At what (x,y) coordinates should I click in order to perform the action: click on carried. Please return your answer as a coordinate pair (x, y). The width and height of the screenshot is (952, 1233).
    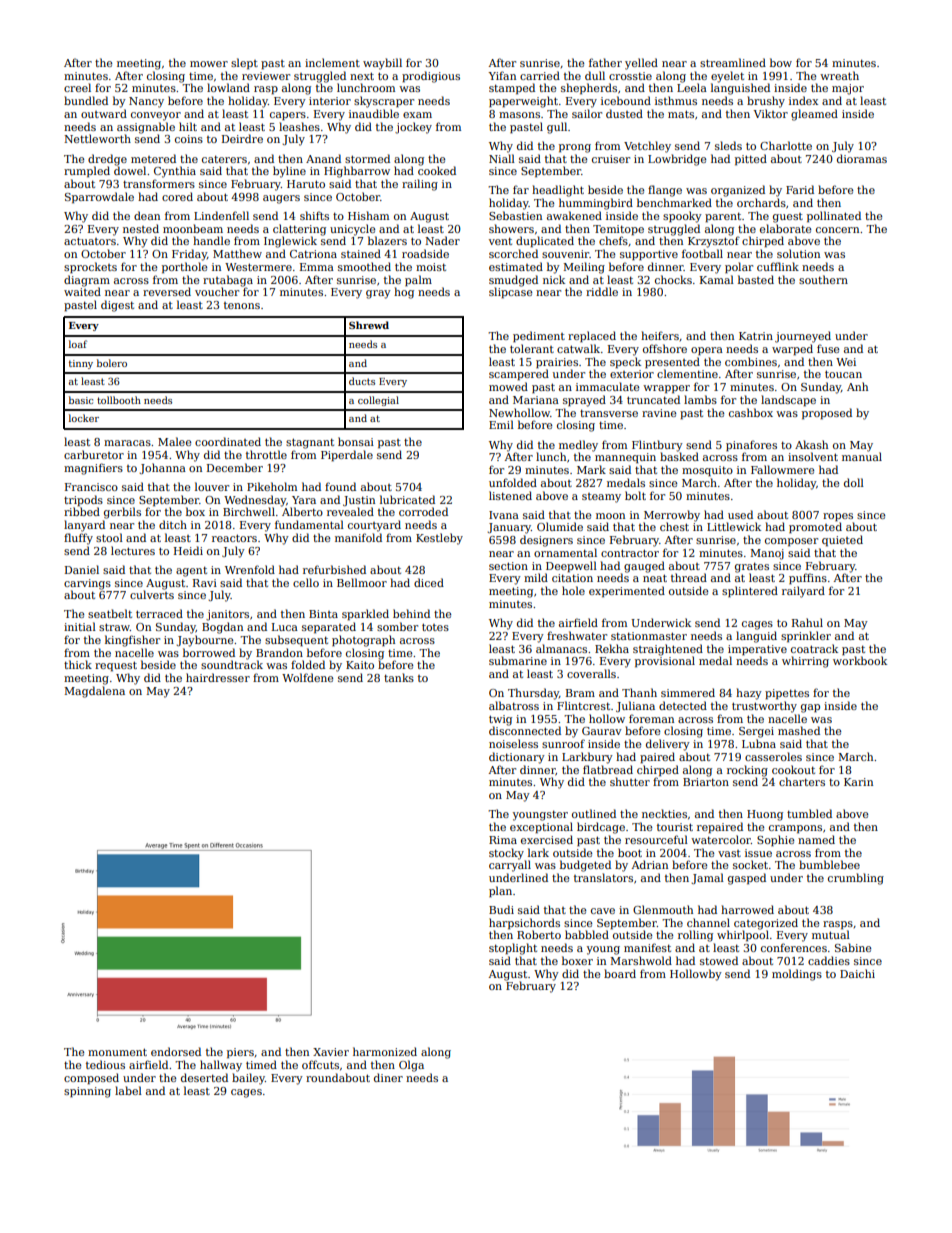
    Looking at the image, I should click on (540, 75).
